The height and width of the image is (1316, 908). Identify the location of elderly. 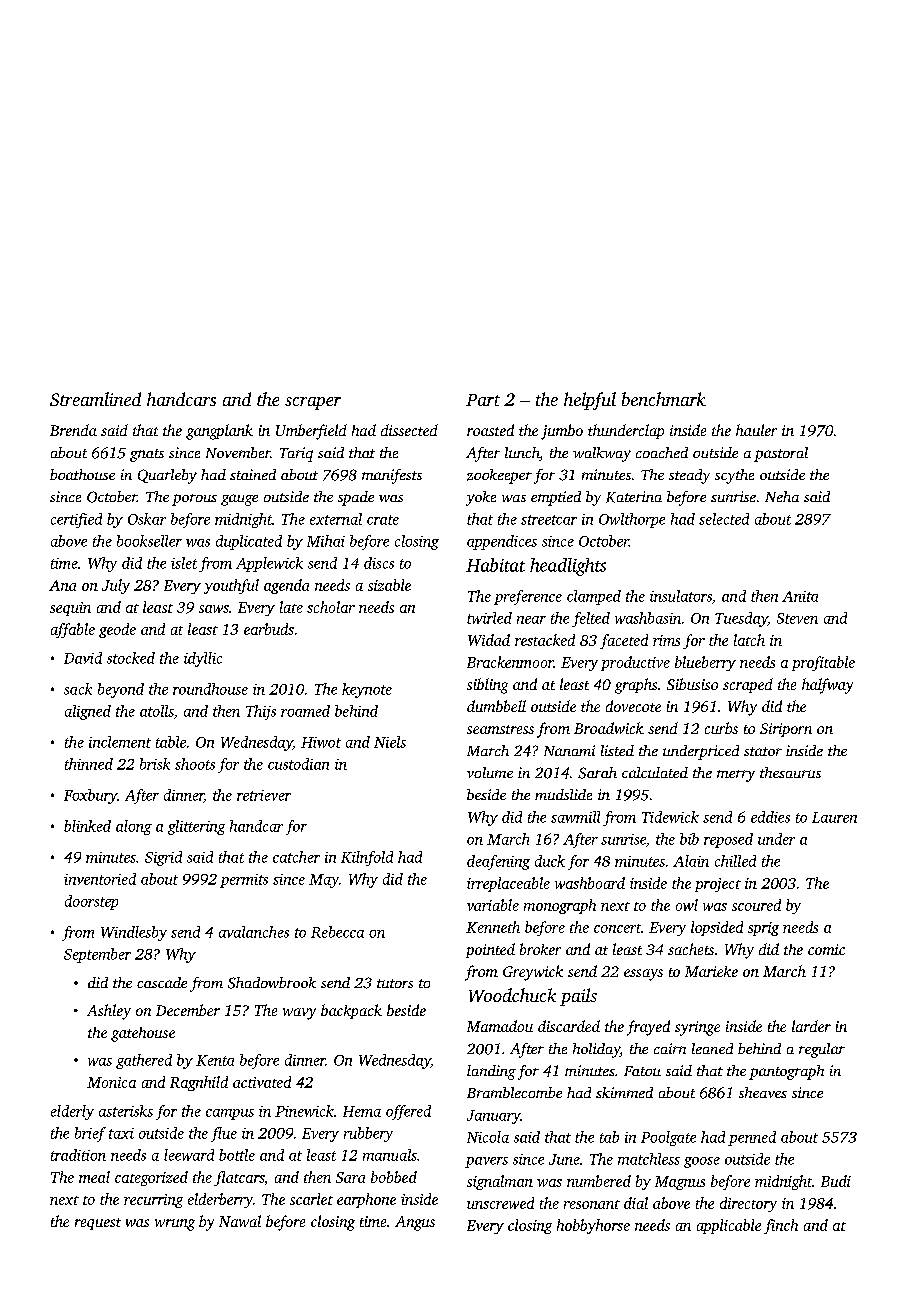
(72, 1112).
